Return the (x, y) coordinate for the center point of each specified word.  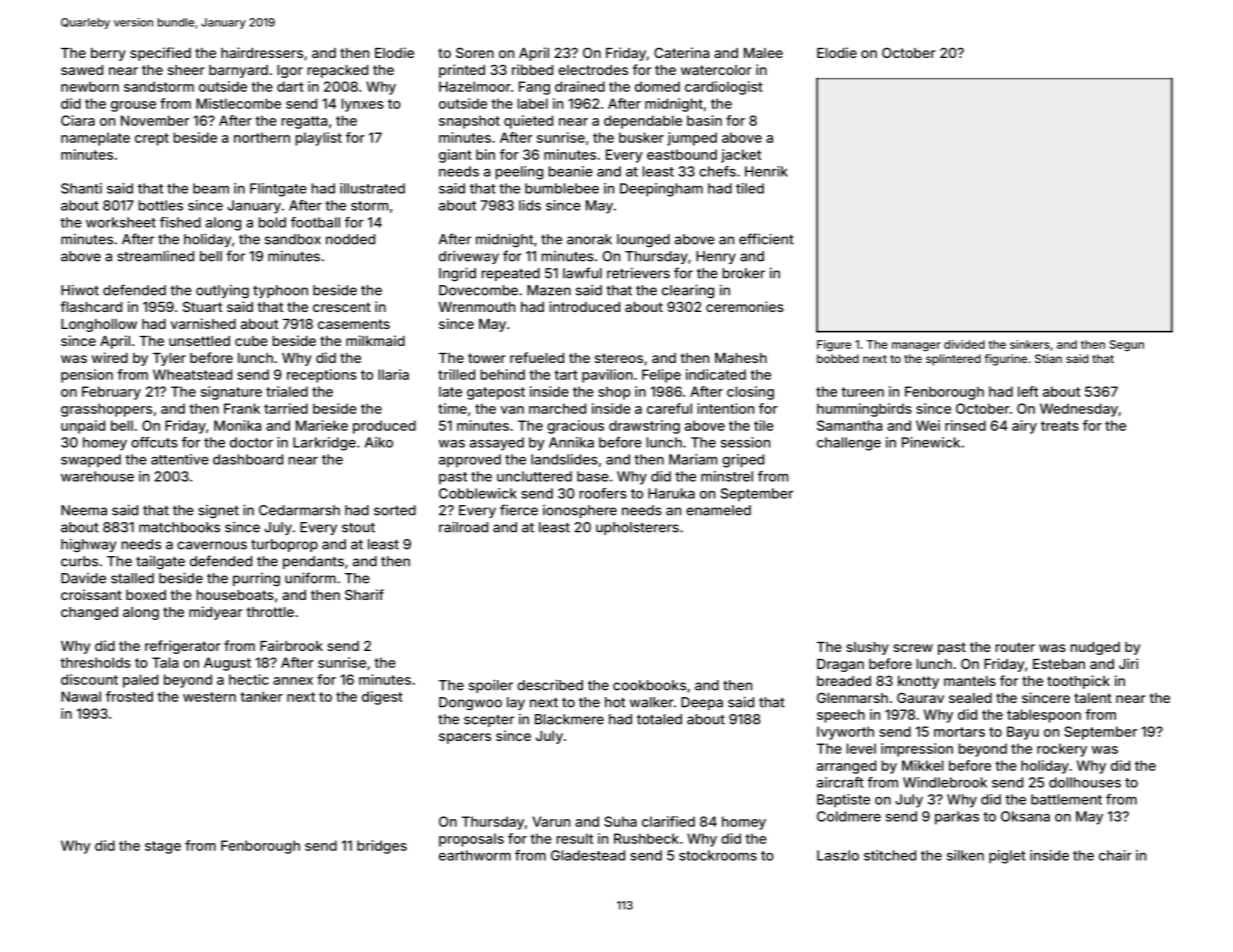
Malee (763, 53)
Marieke (322, 425)
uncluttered (534, 476)
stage (163, 847)
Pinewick (931, 442)
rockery (1062, 750)
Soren (475, 52)
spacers (465, 738)
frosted (129, 696)
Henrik (766, 171)
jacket (741, 156)
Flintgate (278, 190)
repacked (338, 71)
